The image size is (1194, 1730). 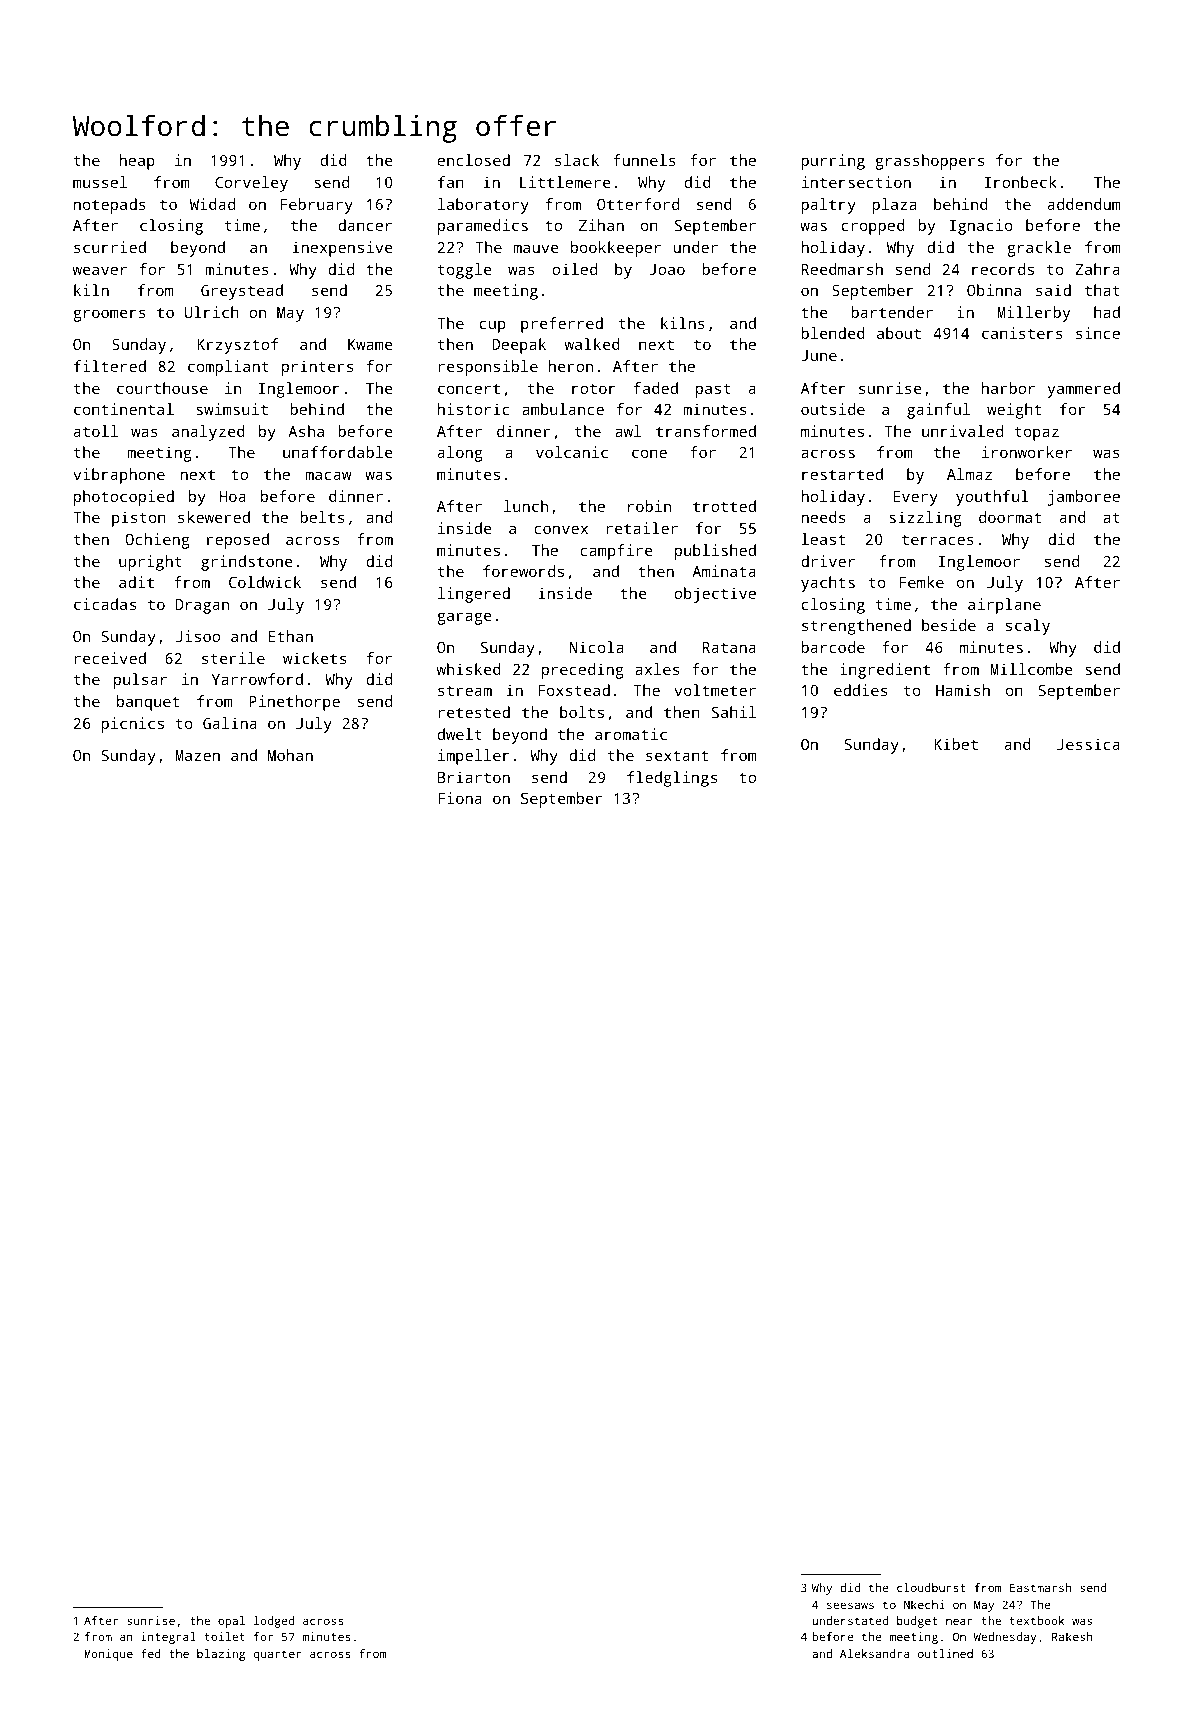 I want to click on faded, so click(x=655, y=388).
